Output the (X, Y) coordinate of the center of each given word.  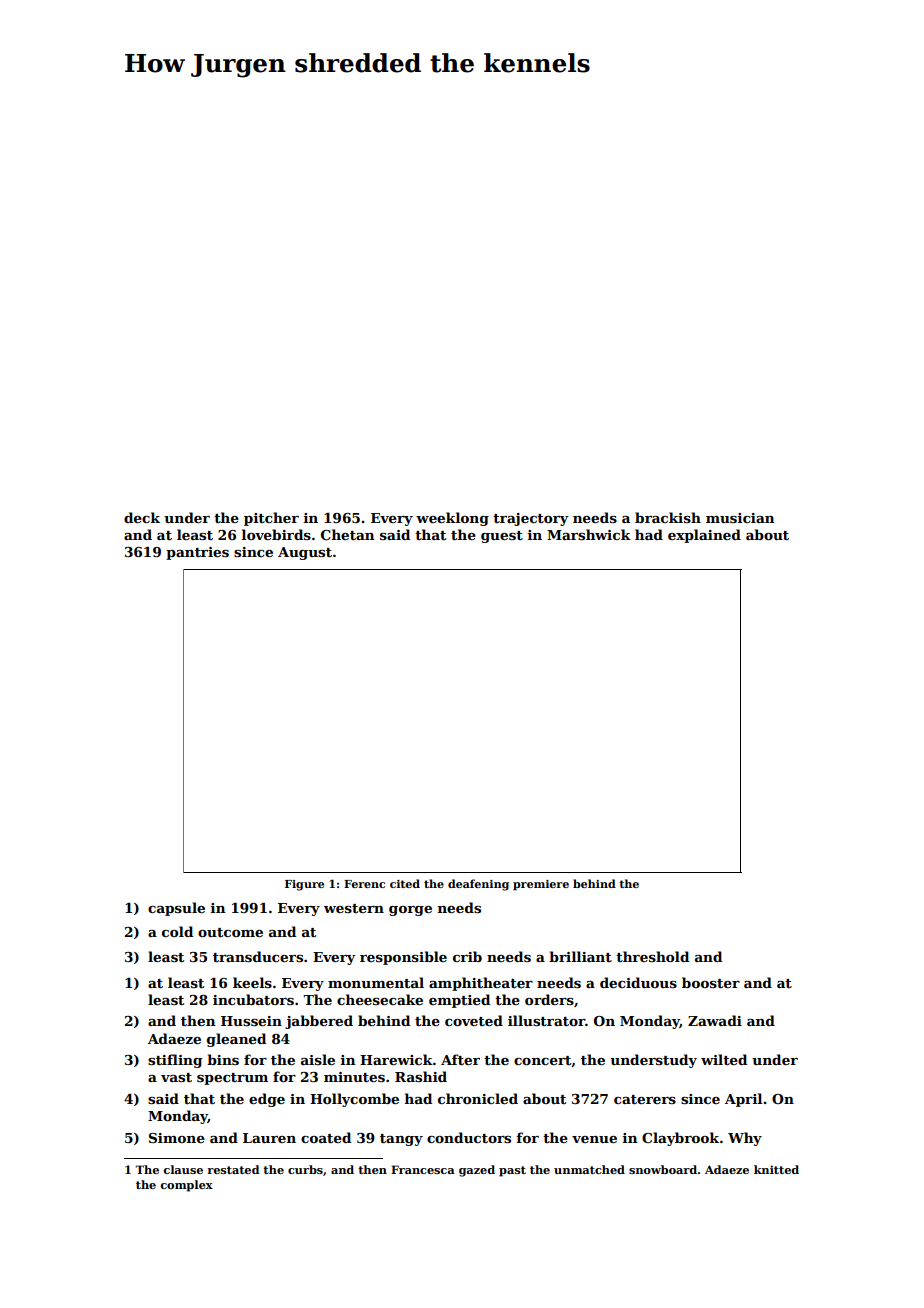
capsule (176, 909)
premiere (541, 885)
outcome (230, 932)
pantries (197, 553)
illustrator (546, 1020)
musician (740, 518)
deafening (478, 885)
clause (183, 1169)
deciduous (638, 982)
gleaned (236, 1040)
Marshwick (589, 534)
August (305, 553)
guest (502, 537)
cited (405, 883)
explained (704, 536)
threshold (652, 956)
